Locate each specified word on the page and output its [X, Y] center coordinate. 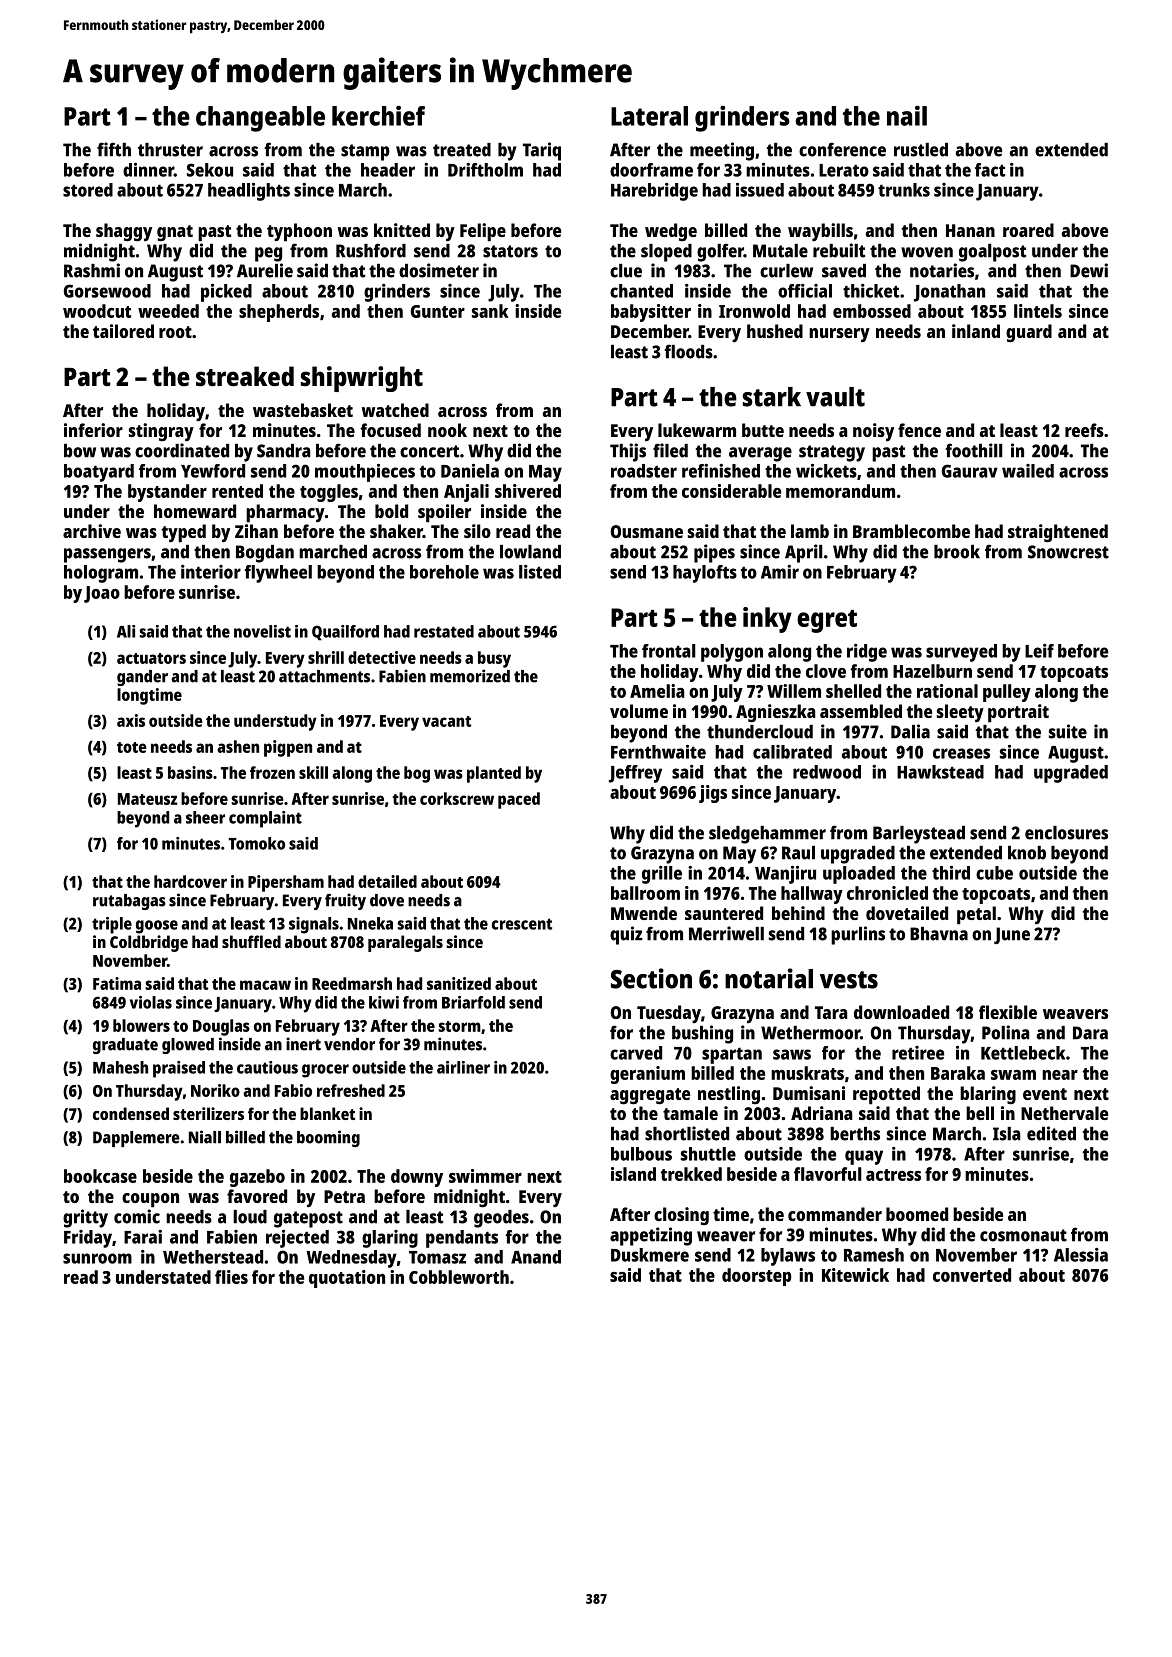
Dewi [1089, 270]
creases [961, 753]
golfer [720, 252]
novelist [262, 631]
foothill [974, 450]
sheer [205, 817]
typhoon [299, 232]
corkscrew [457, 798]
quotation [347, 1279]
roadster [644, 471]
